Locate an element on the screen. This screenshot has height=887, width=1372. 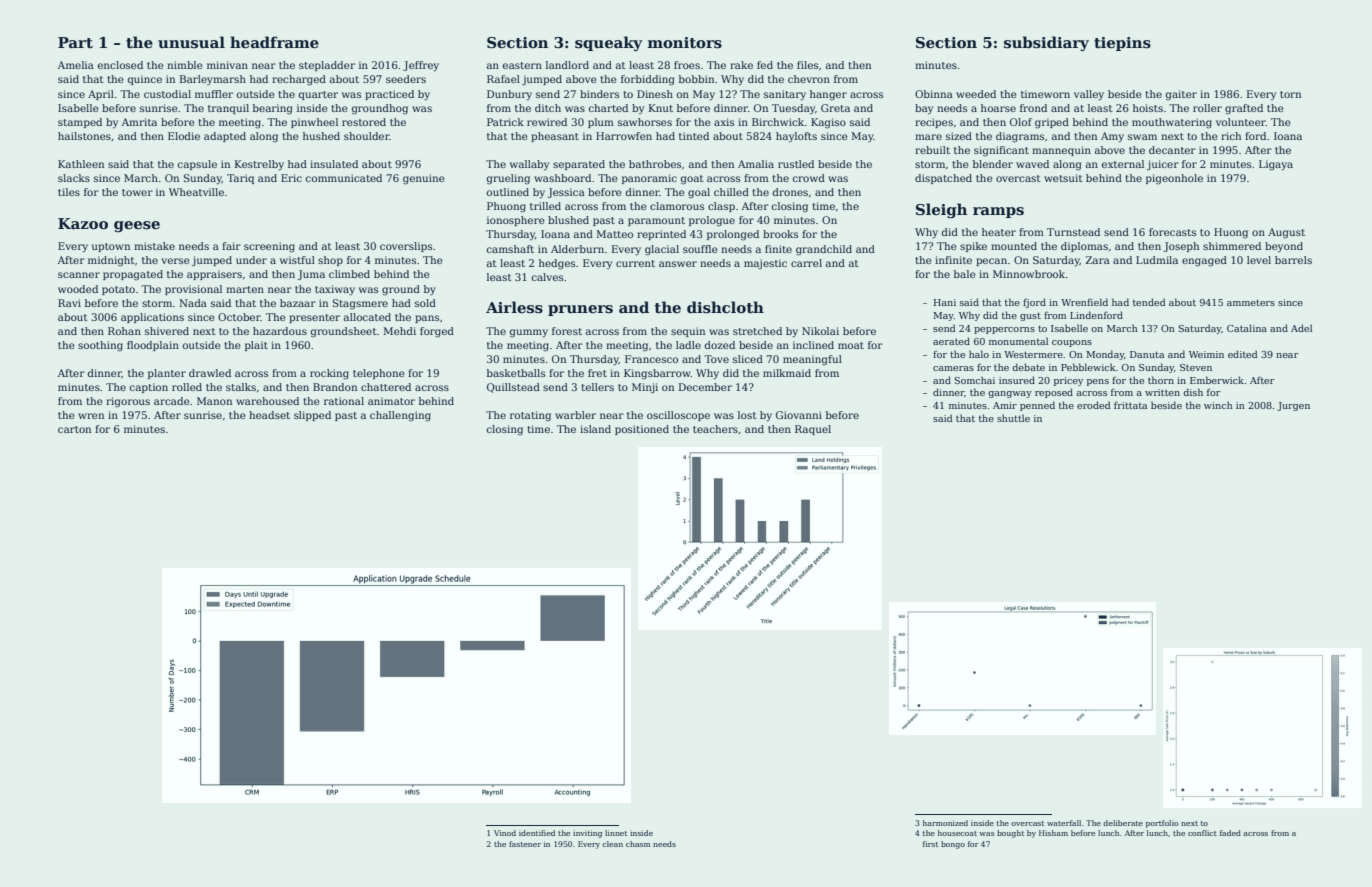
fastener is located at coordinates (525, 844).
